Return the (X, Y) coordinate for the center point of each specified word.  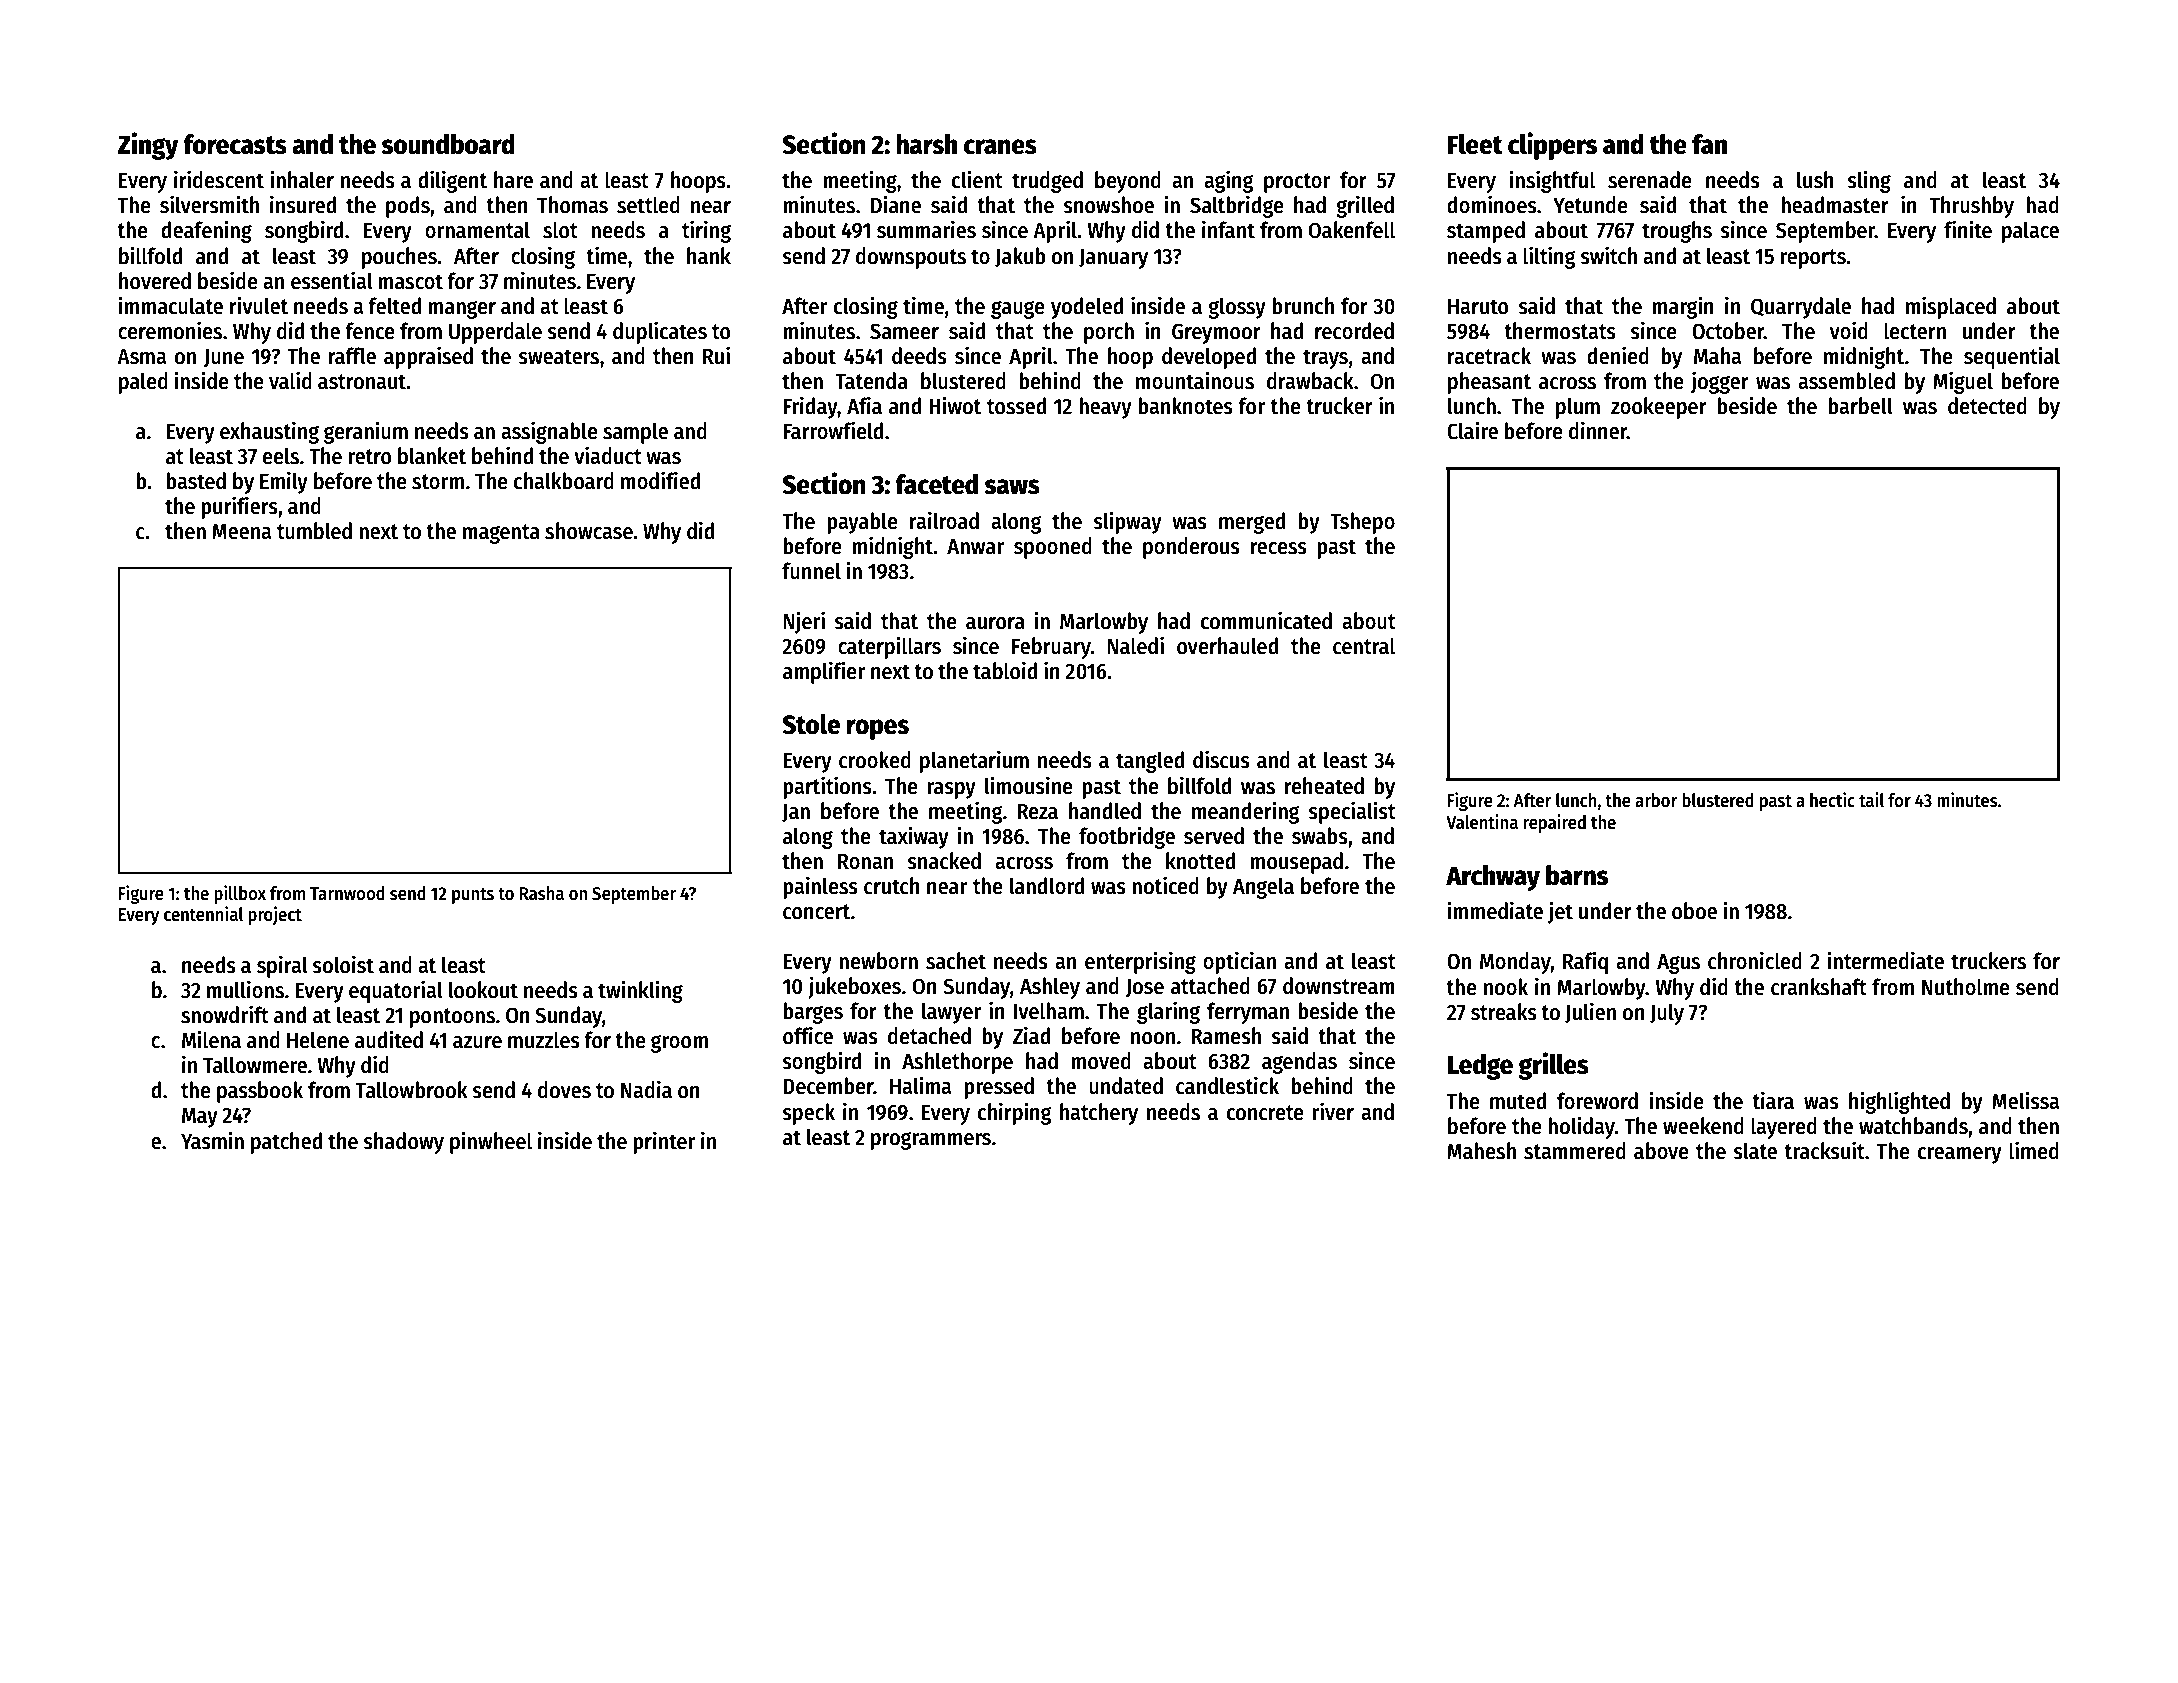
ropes (877, 729)
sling (1869, 181)
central (1364, 646)
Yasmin (212, 1140)
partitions (827, 787)
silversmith (209, 204)
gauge (1018, 310)
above (1661, 1151)
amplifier (824, 672)
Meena (241, 532)
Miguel (1963, 382)
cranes (1000, 147)
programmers (931, 1141)
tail (1871, 800)
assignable (549, 432)
